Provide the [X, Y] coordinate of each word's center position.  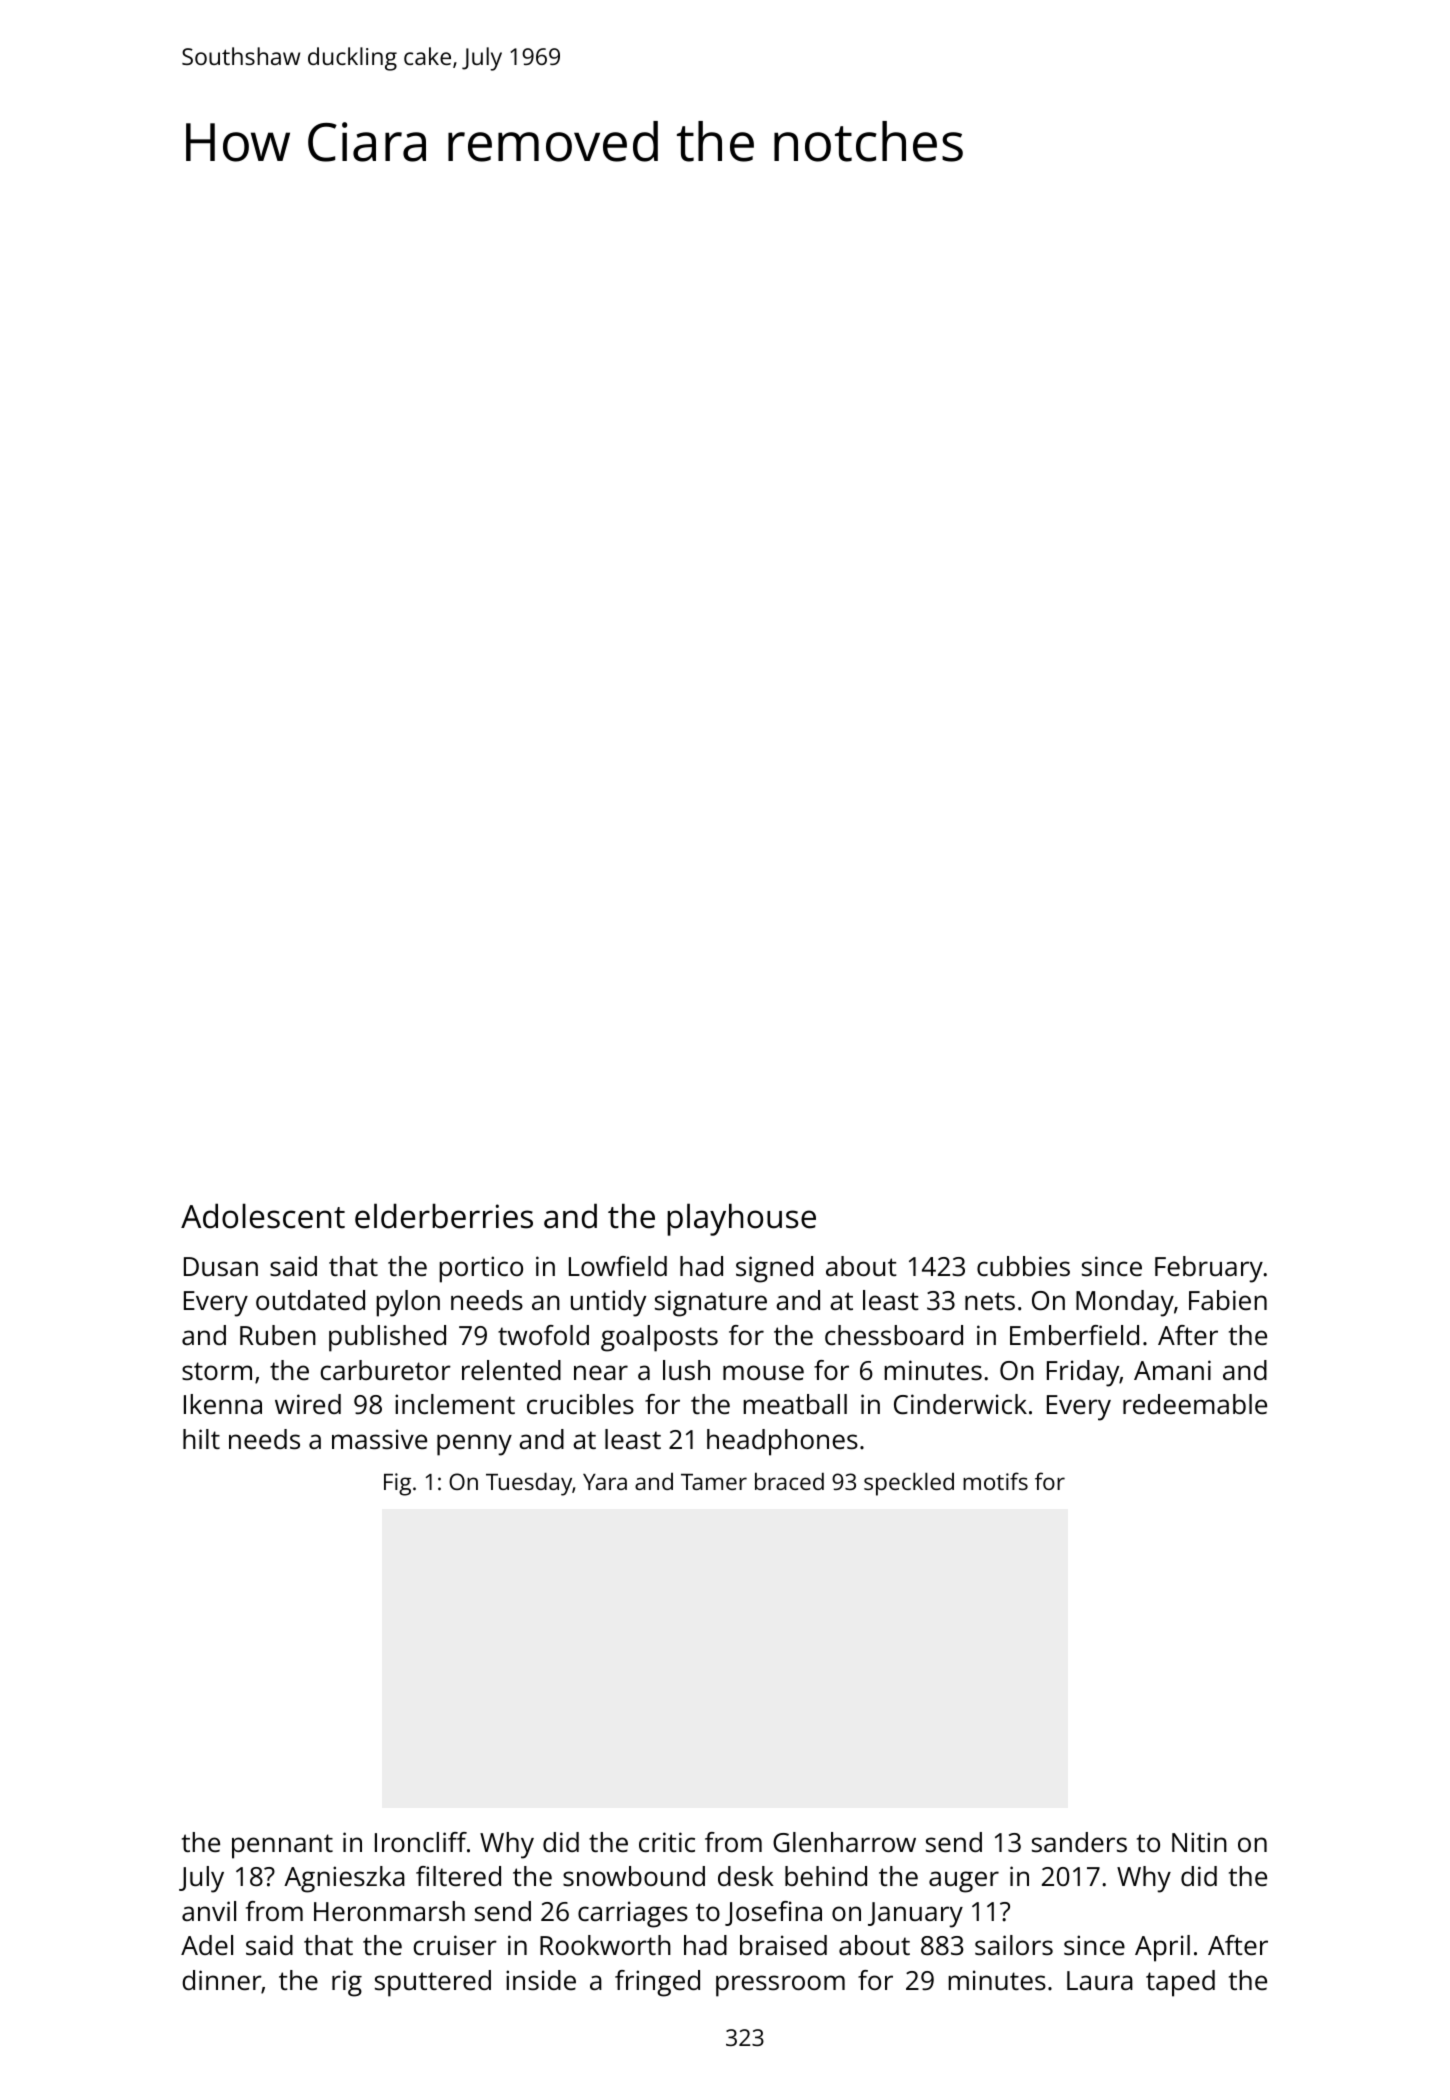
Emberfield [1074, 1335]
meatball [795, 1404]
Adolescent [263, 1216]
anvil [209, 1911]
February [1209, 1269]
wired [308, 1404]
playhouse [741, 1219]
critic [667, 1842]
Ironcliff [421, 1842]
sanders [1079, 1842]
